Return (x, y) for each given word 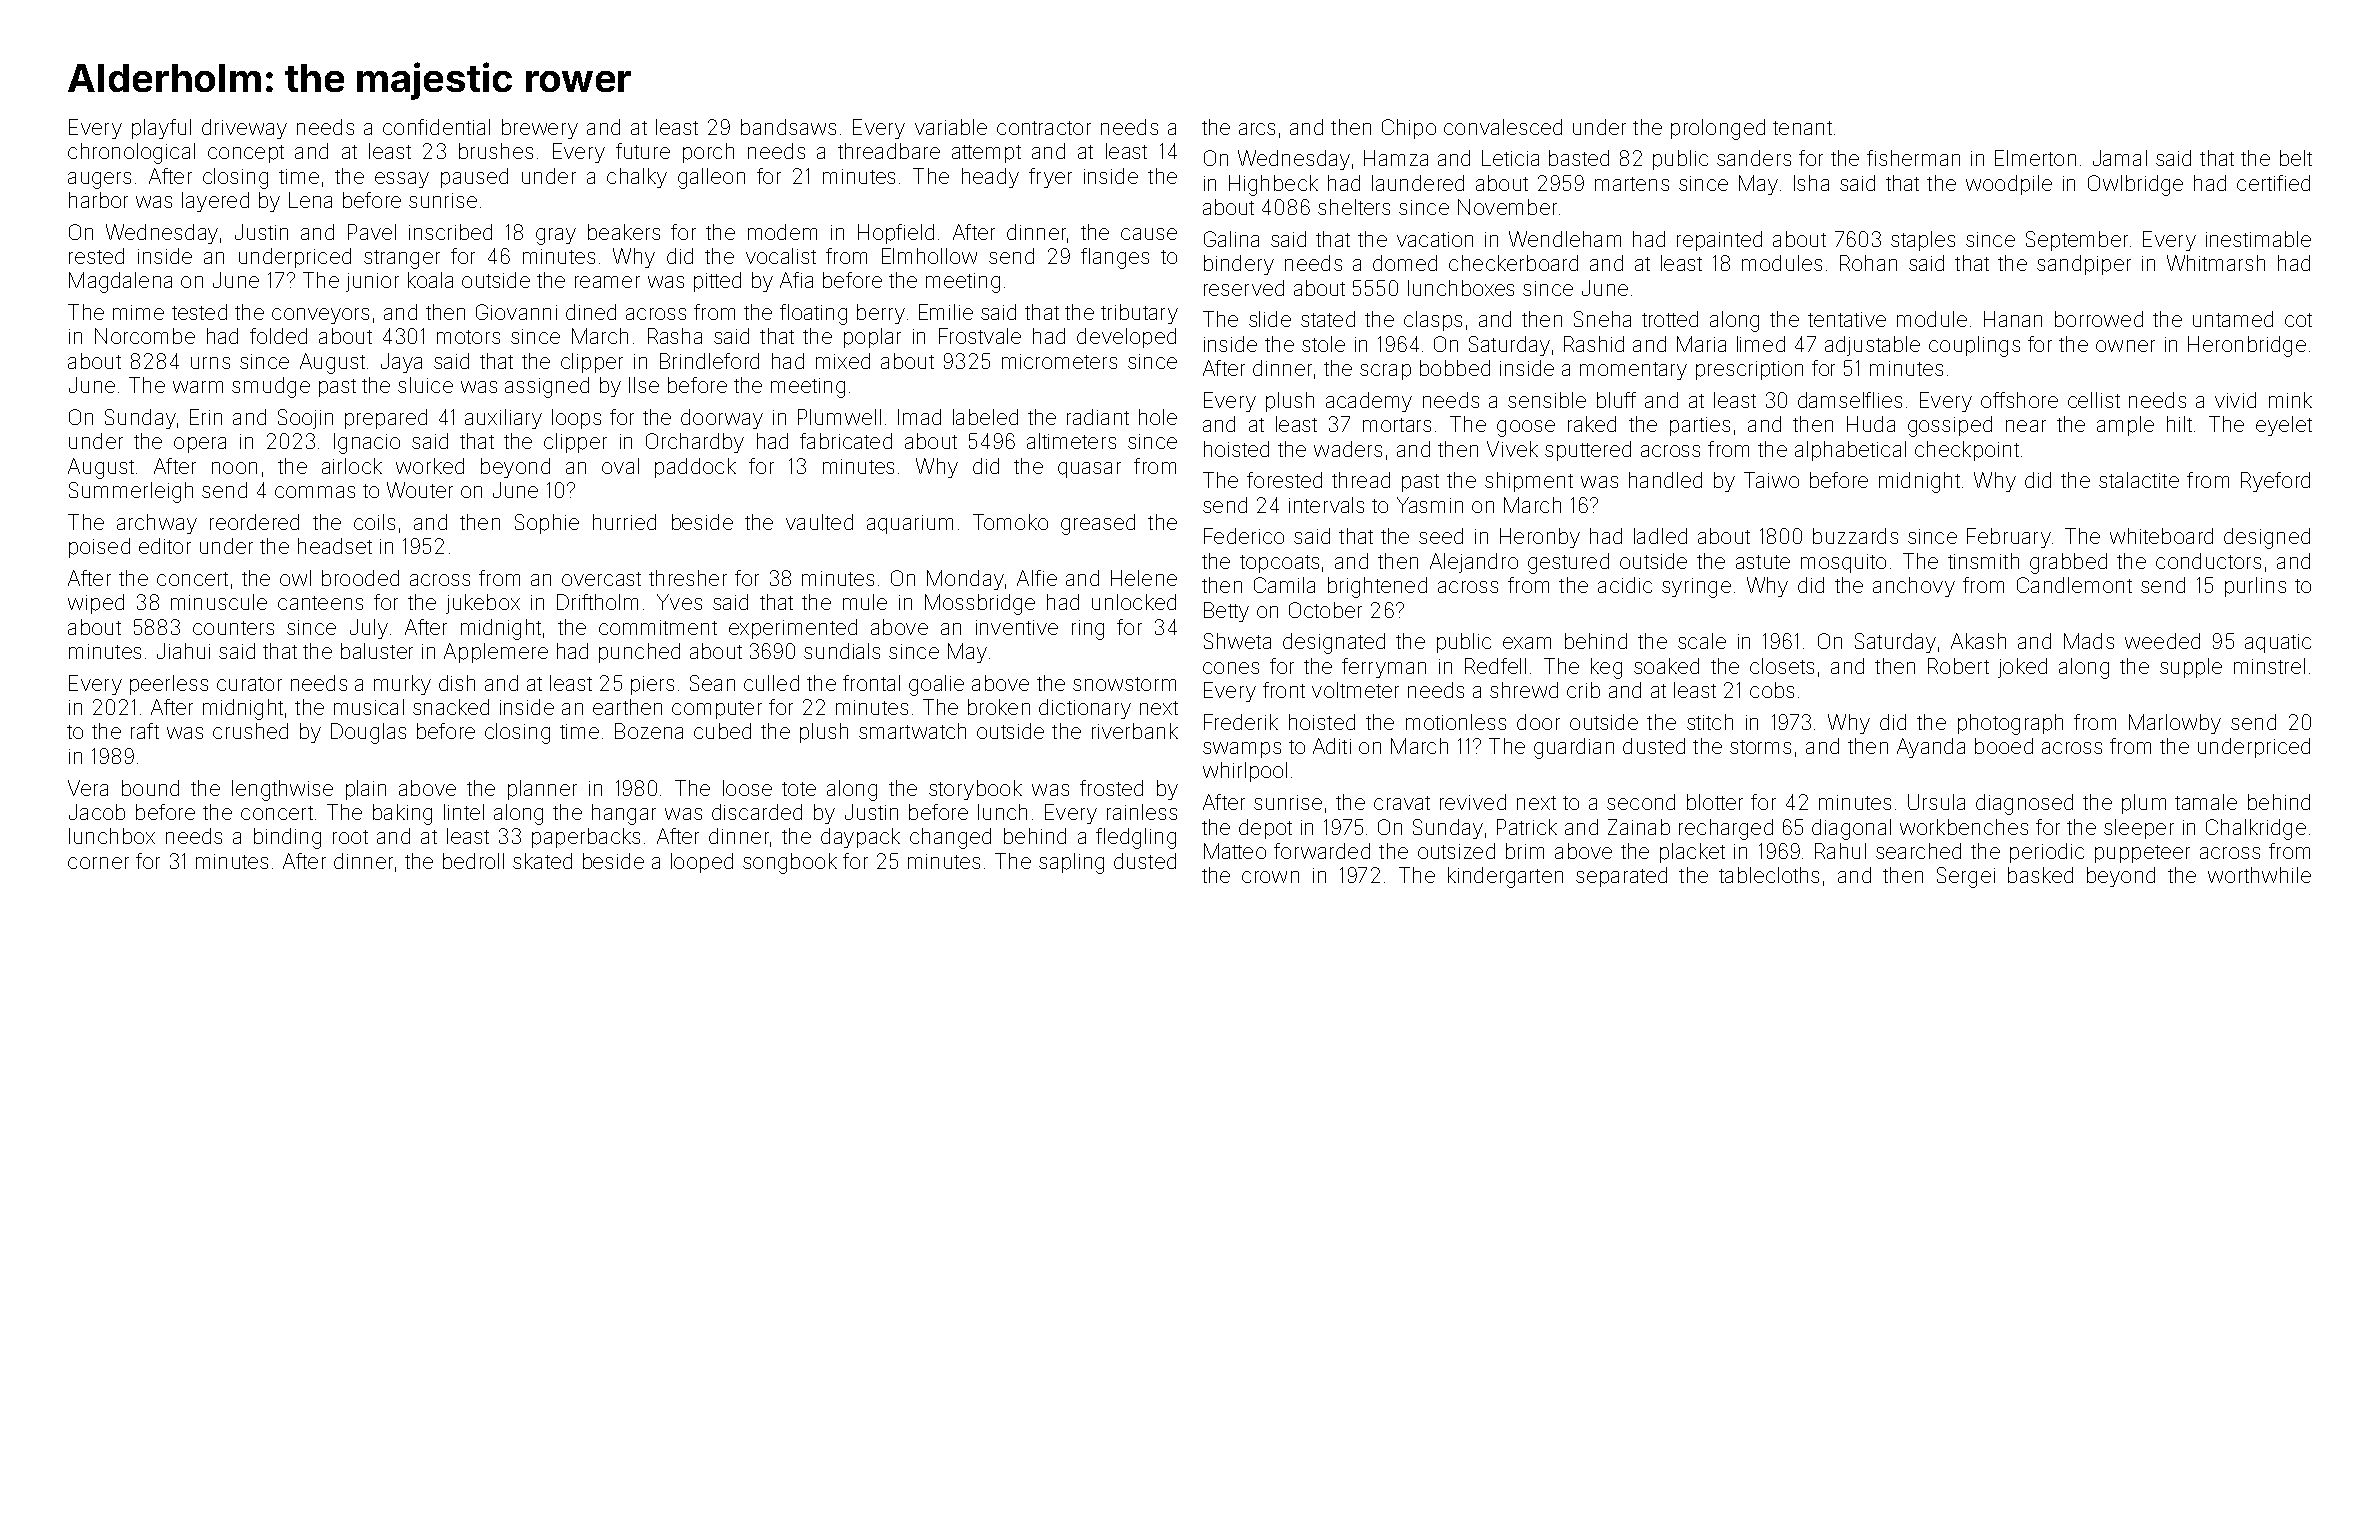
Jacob (97, 812)
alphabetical (1850, 451)
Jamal (2120, 158)
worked (430, 466)
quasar (1089, 470)
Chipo (1409, 129)
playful (161, 129)
